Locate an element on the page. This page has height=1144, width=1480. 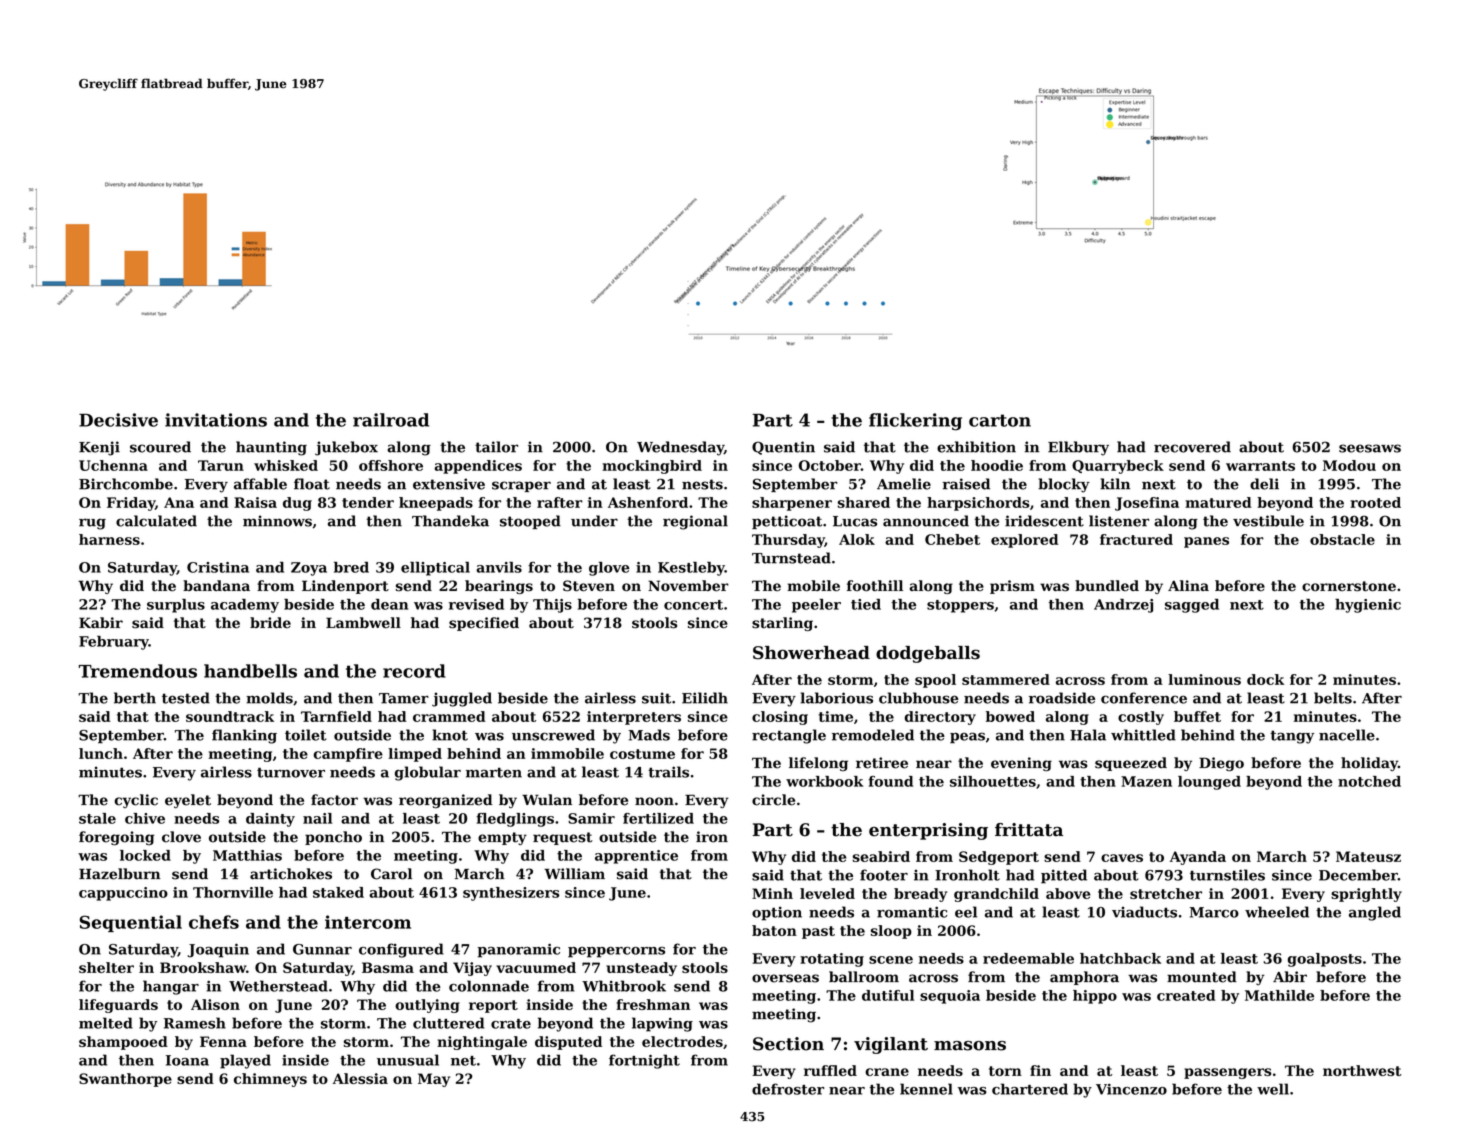
bready is located at coordinates (920, 895).
